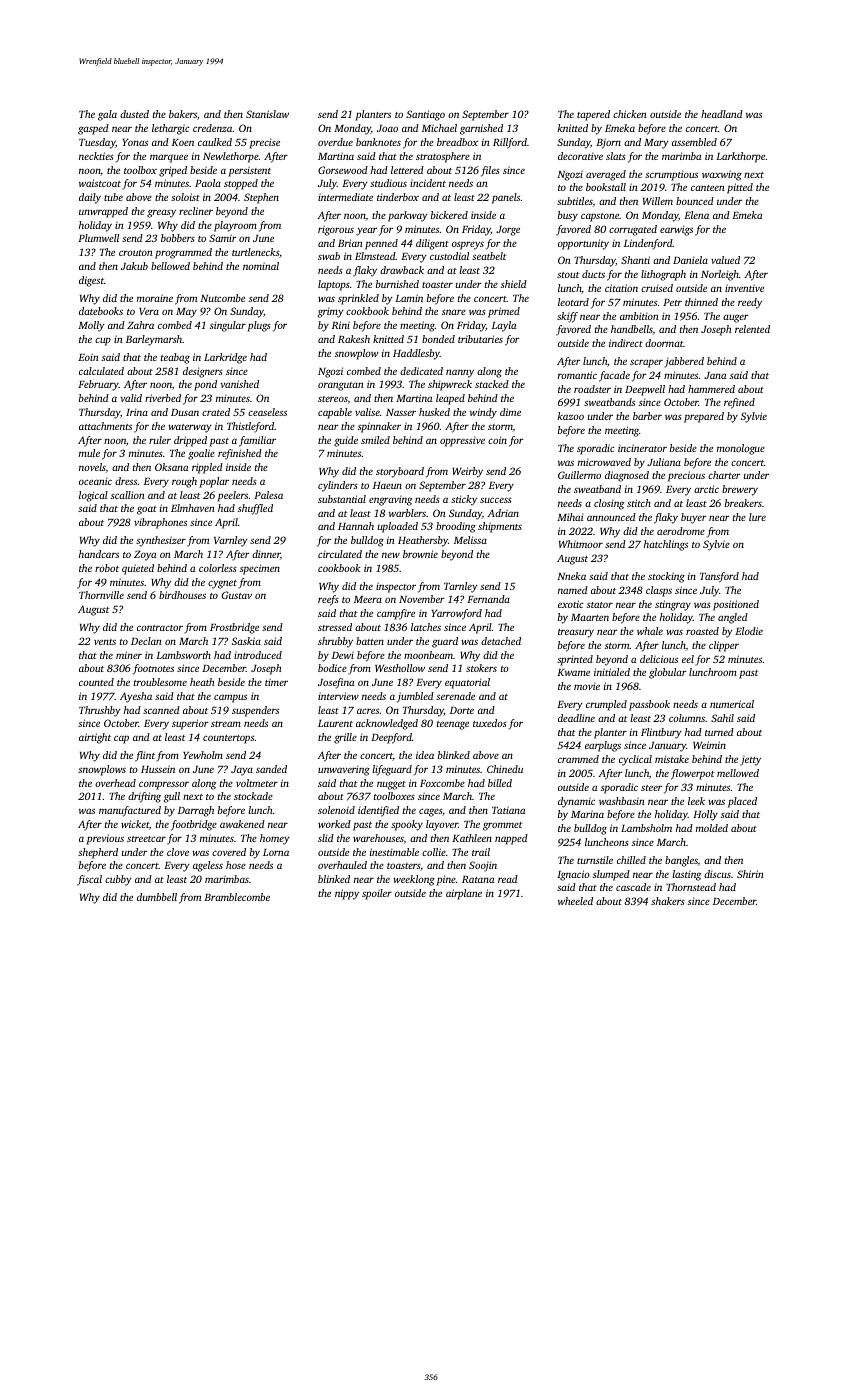  Describe the element at coordinates (183, 114) in the document. I see `bakers` at that location.
